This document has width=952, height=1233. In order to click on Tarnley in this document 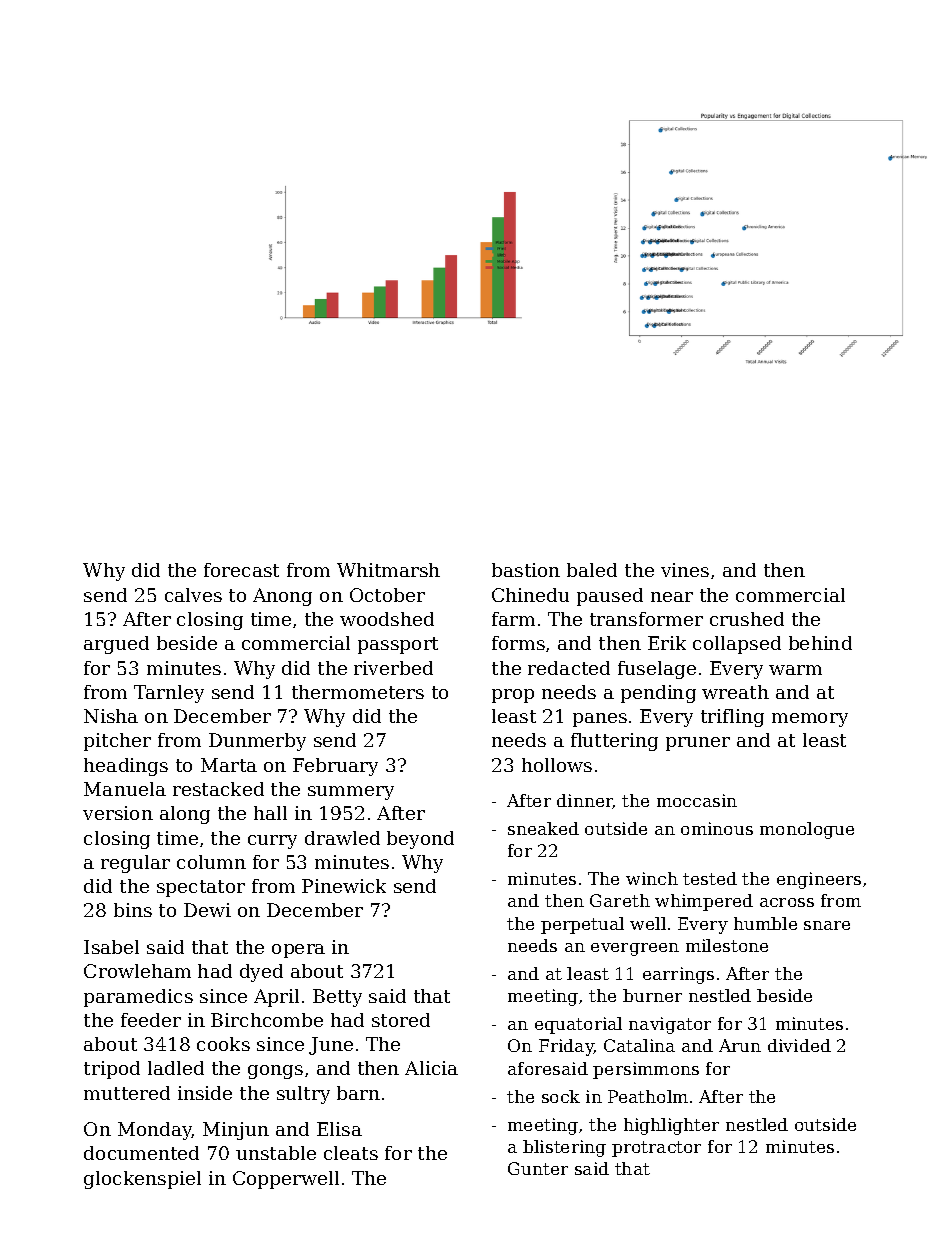, I will do `click(169, 694)`.
